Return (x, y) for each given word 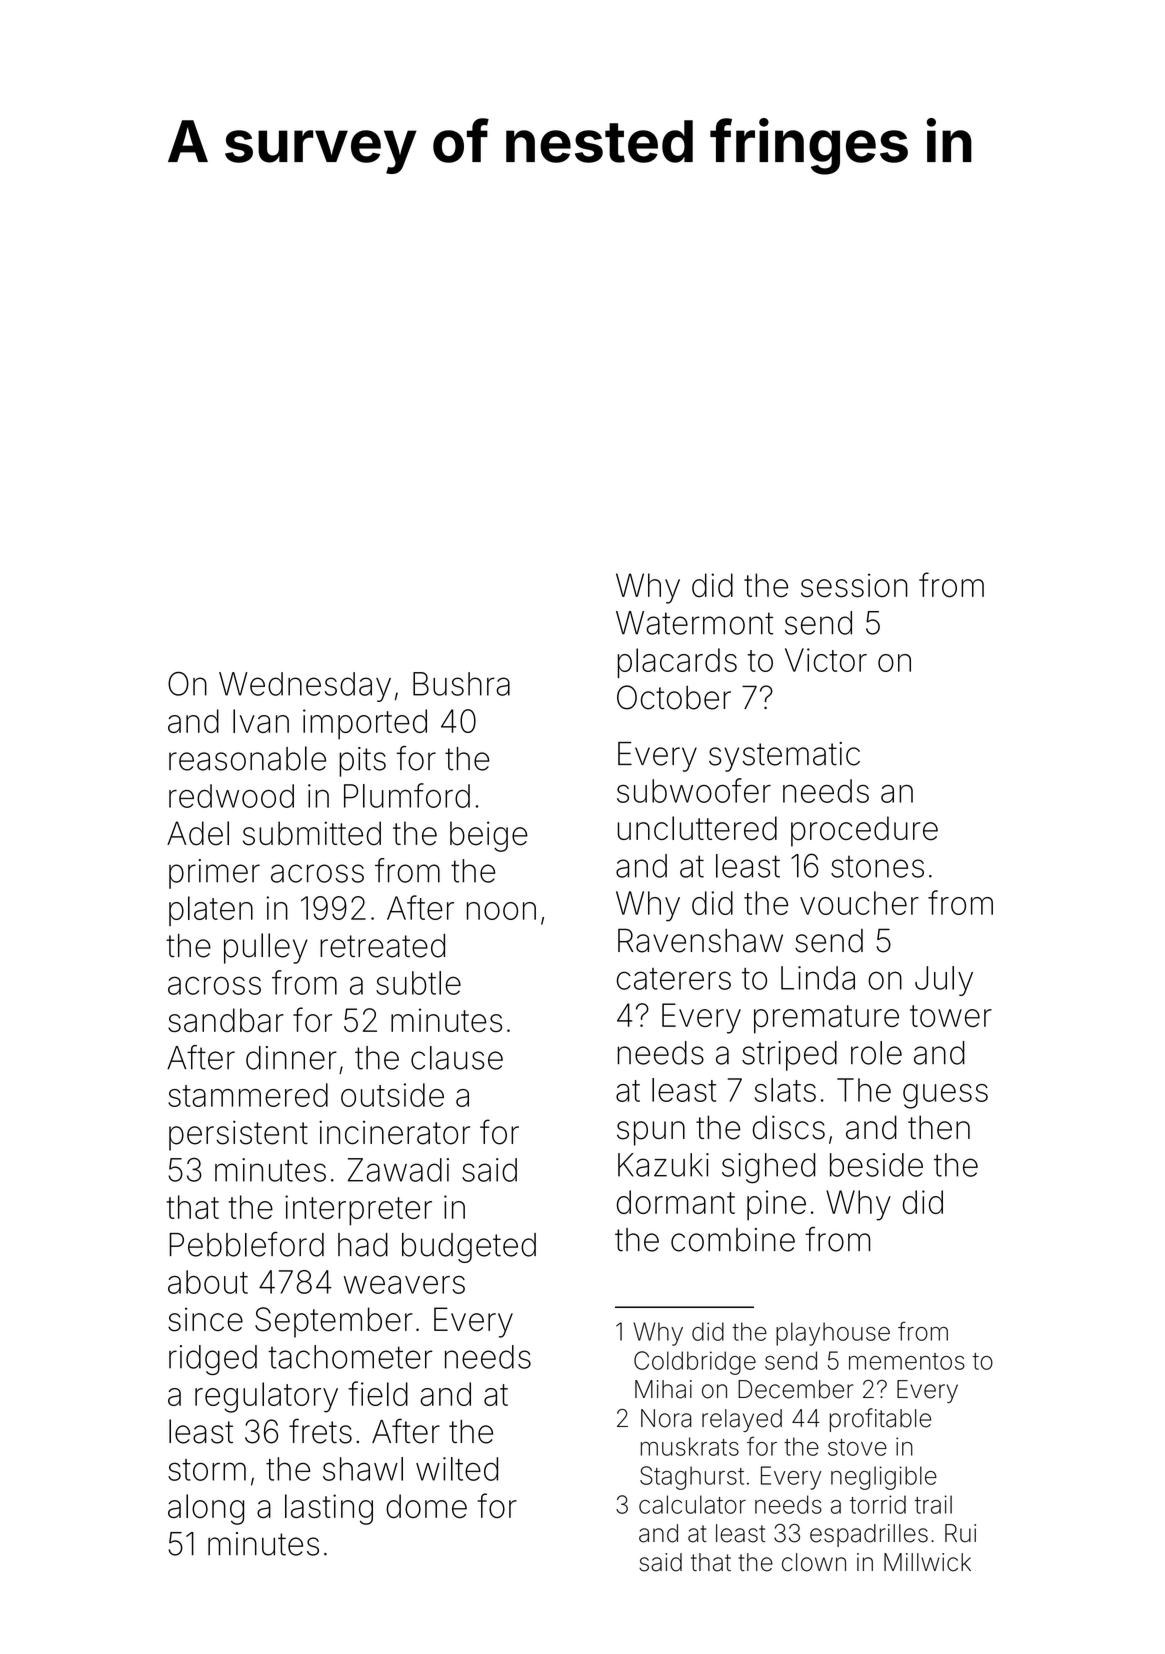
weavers (404, 1285)
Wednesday (305, 687)
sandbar (226, 1020)
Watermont (694, 623)
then (939, 1127)
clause (457, 1058)
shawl (363, 1469)
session (854, 585)
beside (876, 1165)
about (208, 1282)
